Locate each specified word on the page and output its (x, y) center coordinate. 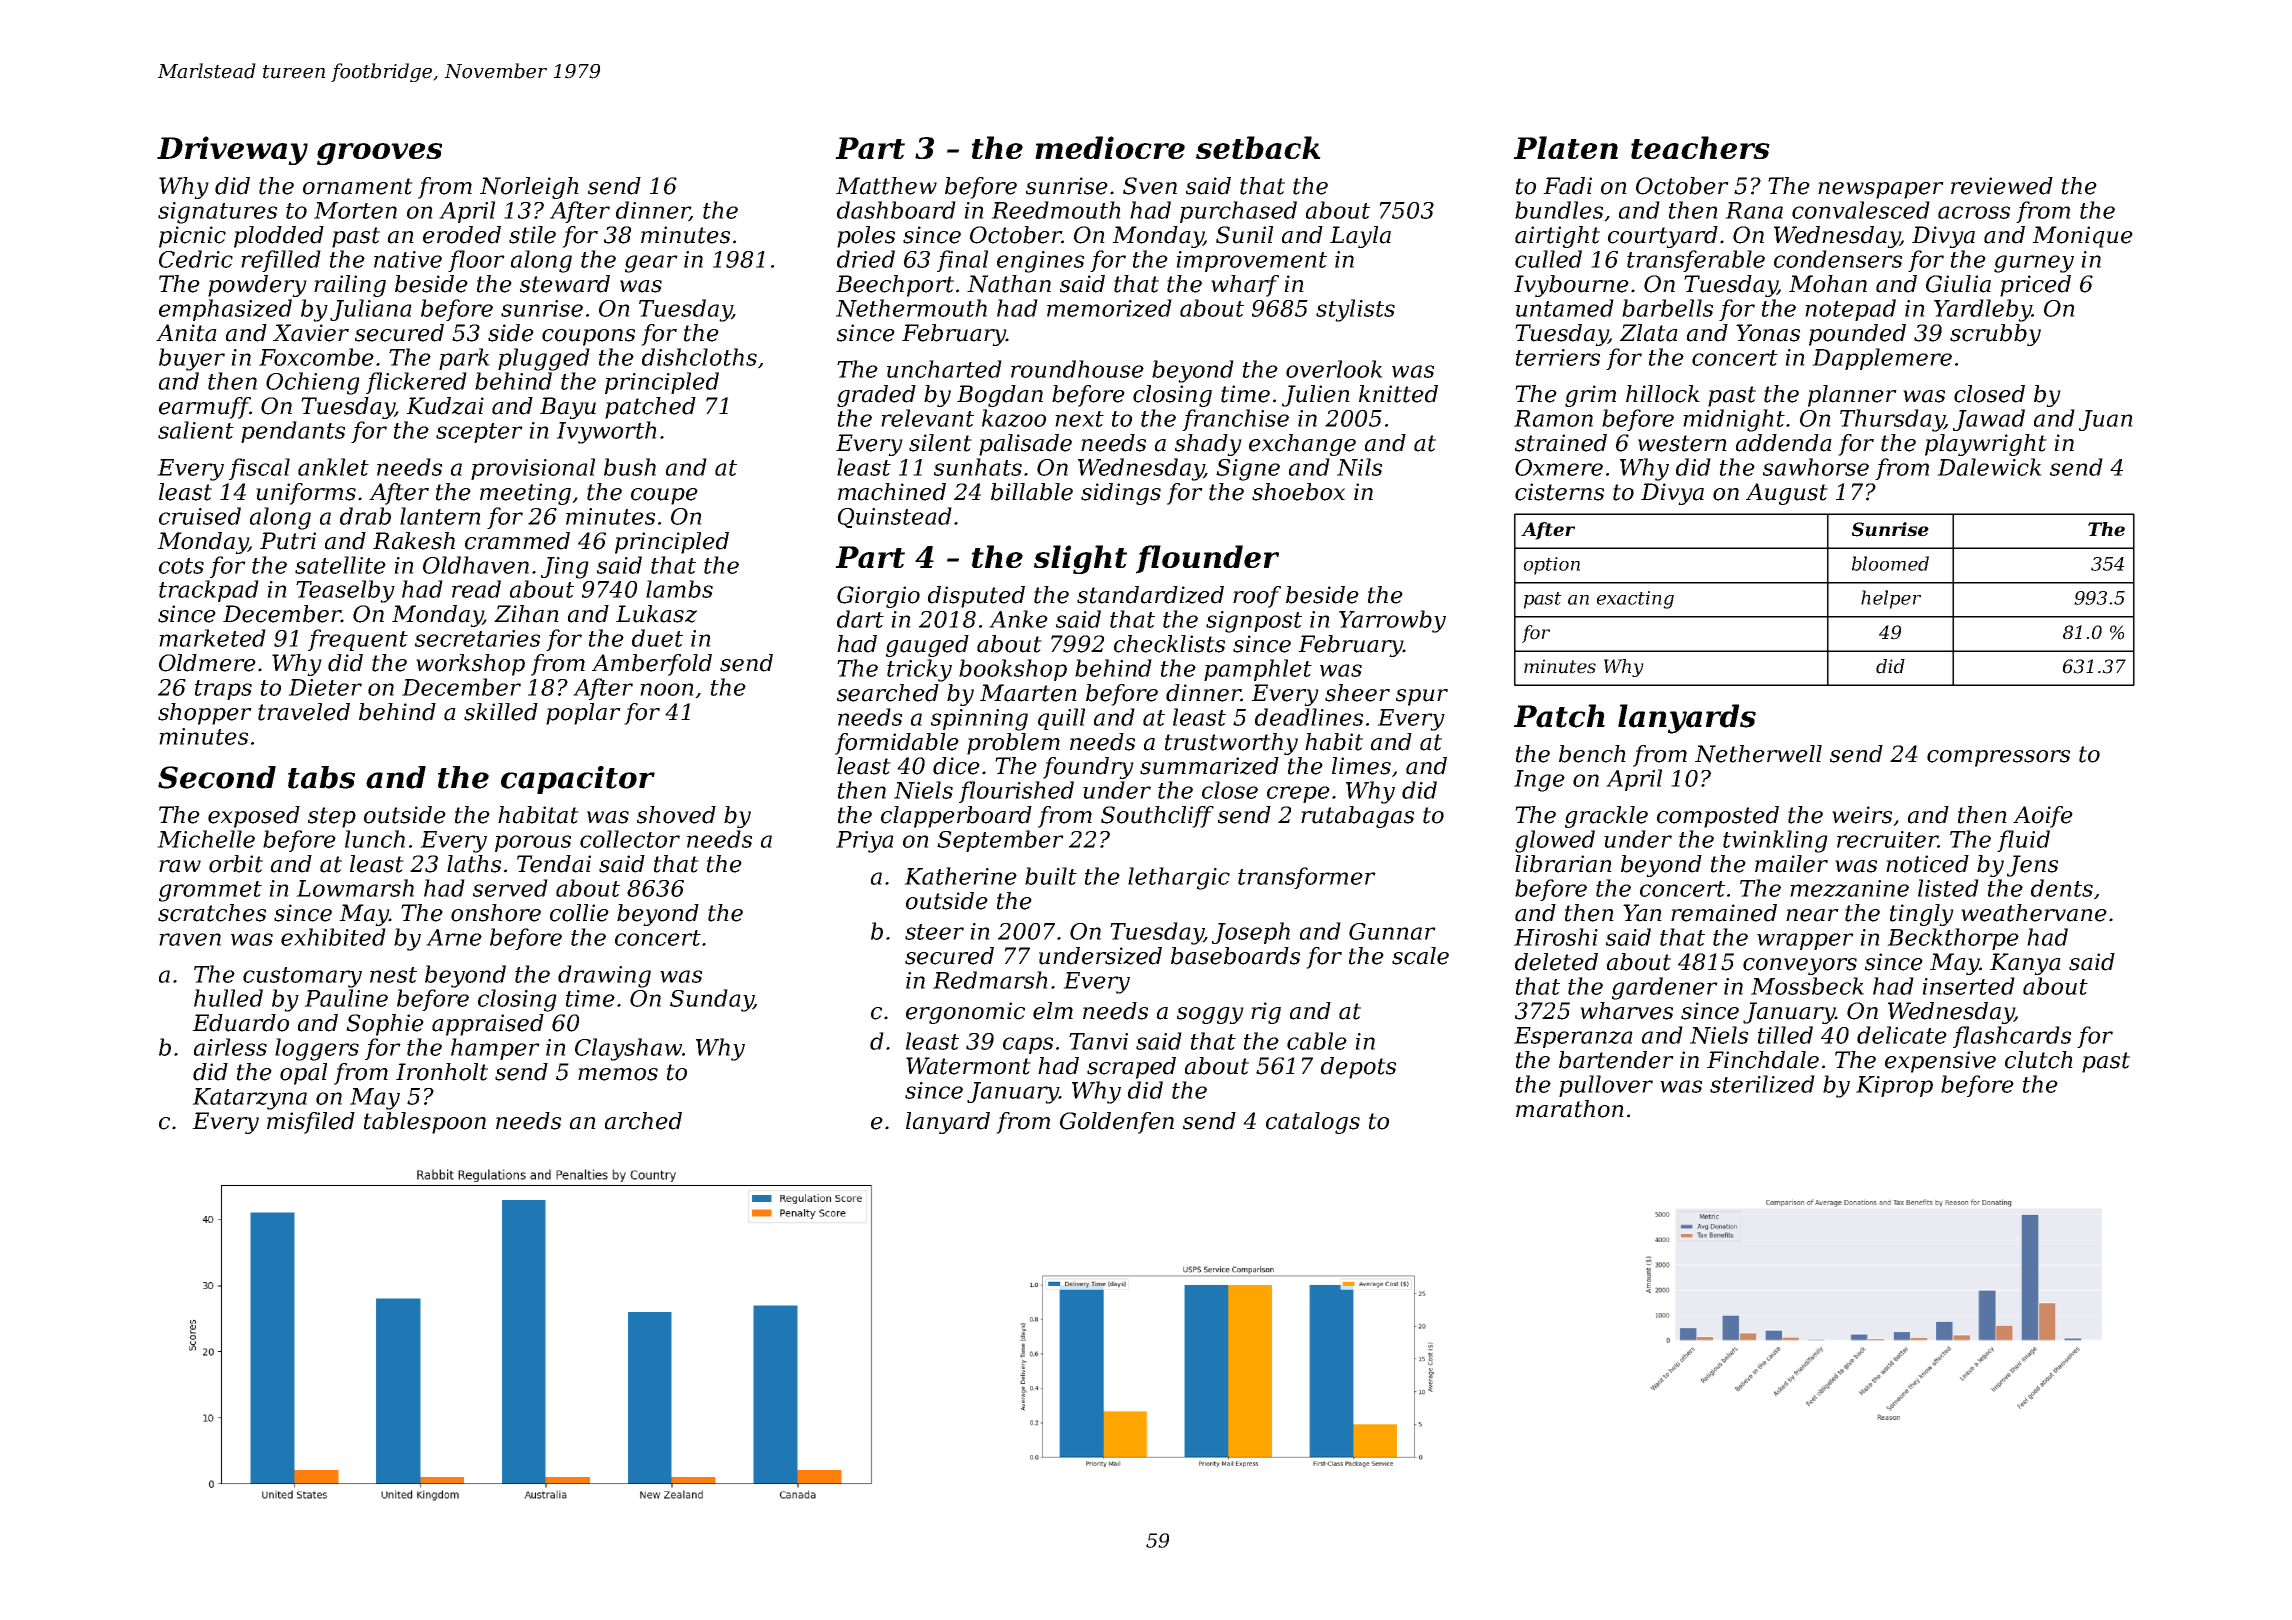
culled (1548, 259)
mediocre (1110, 147)
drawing (604, 976)
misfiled (311, 1123)
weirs (1862, 815)
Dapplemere (1882, 359)
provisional (533, 469)
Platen (1566, 147)
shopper (205, 714)
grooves (379, 154)
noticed (1927, 864)
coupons (588, 337)
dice (956, 766)
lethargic (1179, 878)
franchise (1235, 420)
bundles (1559, 210)
